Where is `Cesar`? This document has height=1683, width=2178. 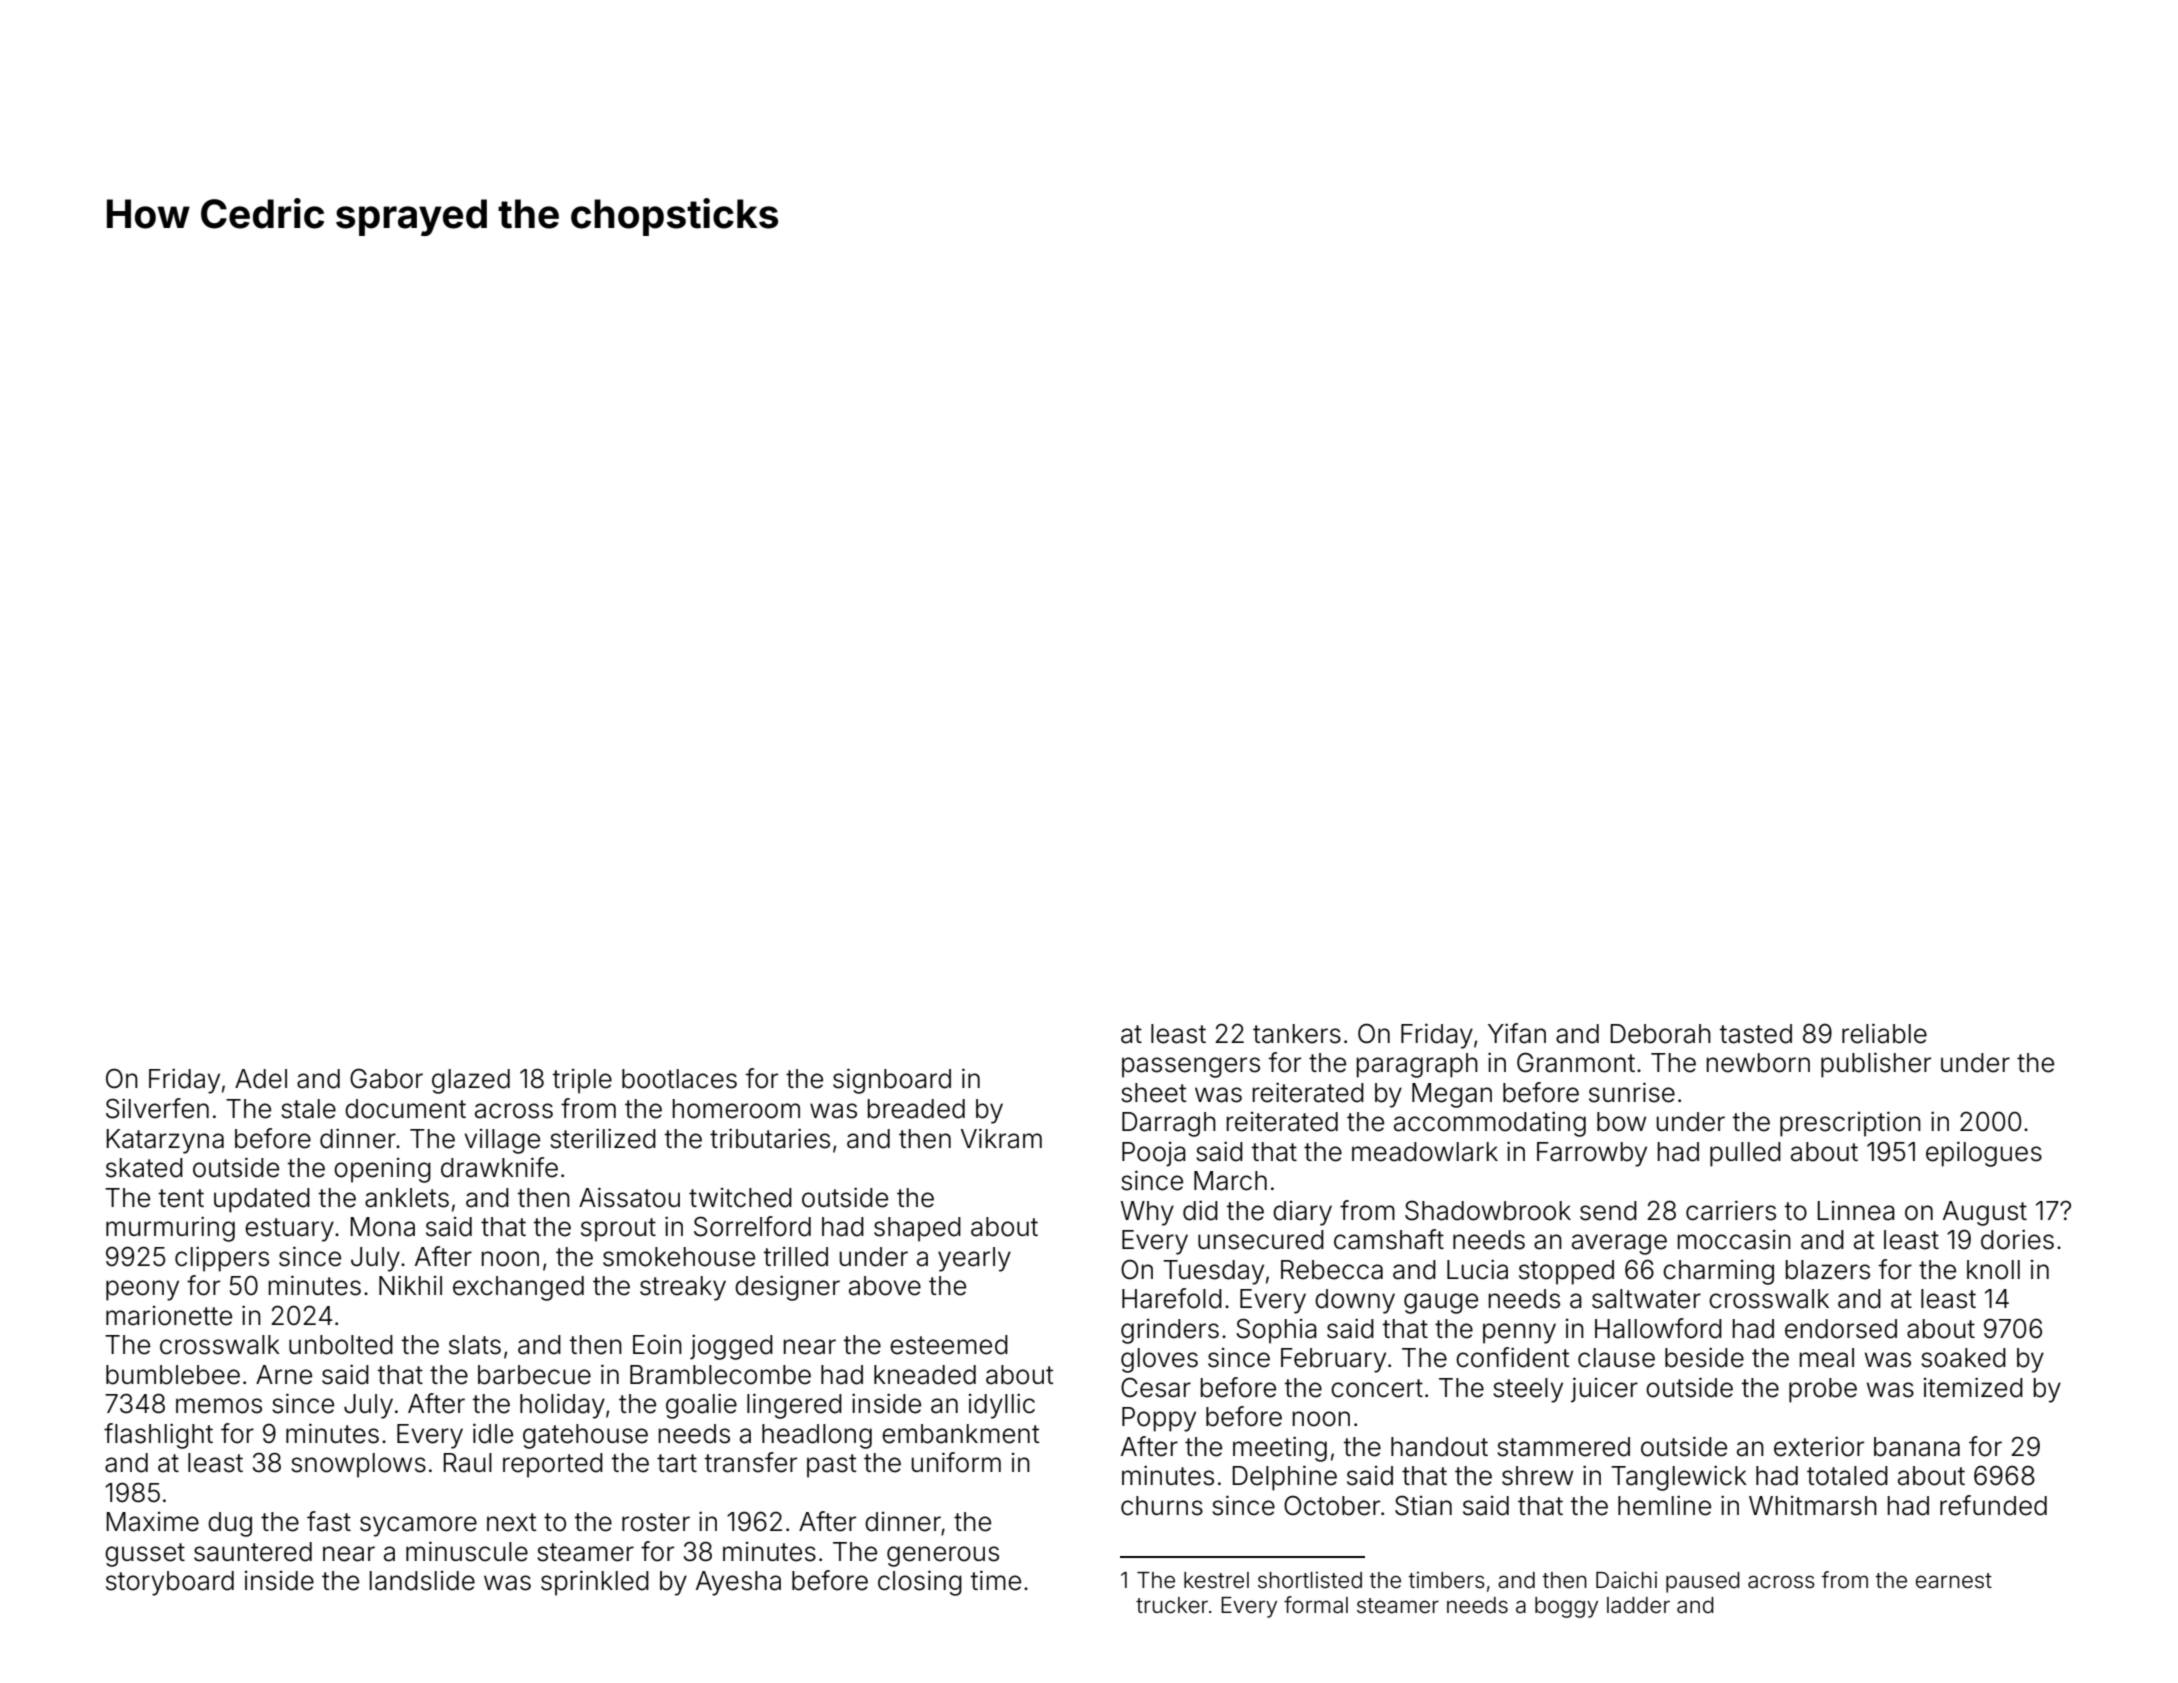 Cesar is located at coordinates (1156, 1387).
